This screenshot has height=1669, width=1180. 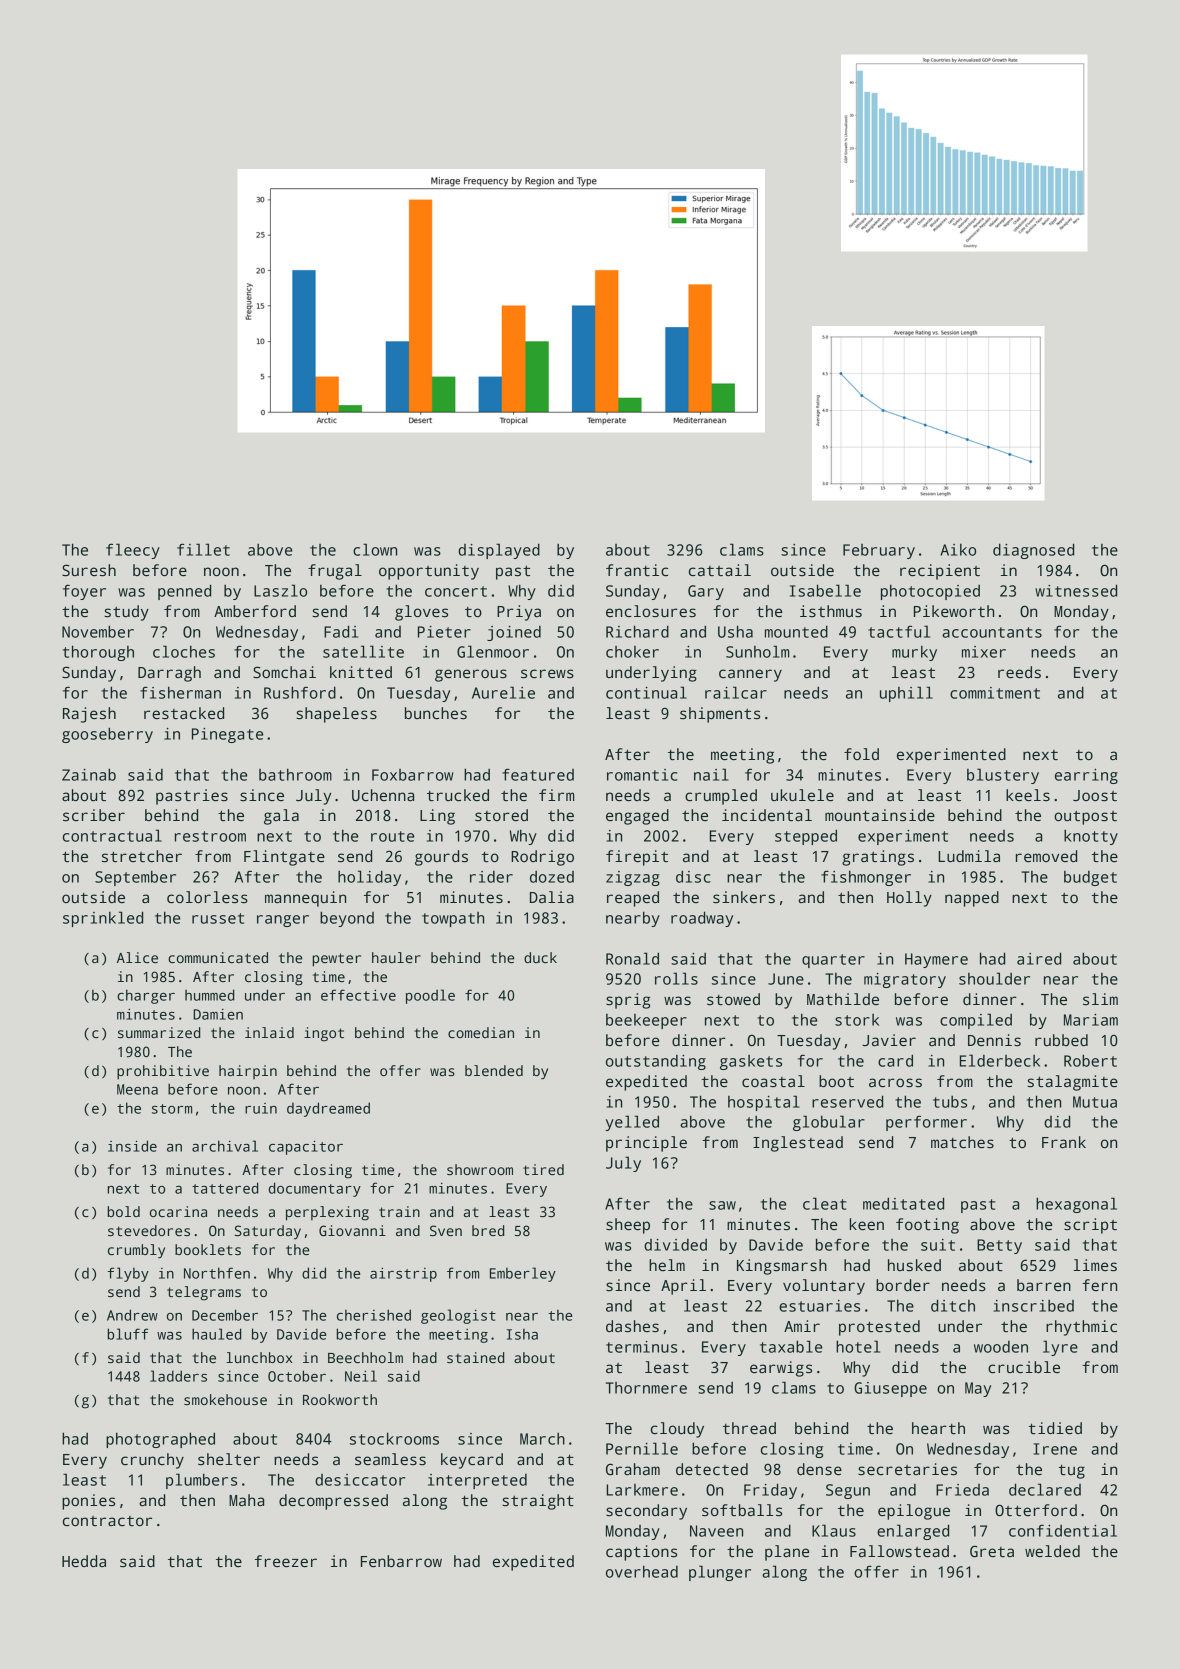 I want to click on continual, so click(x=646, y=692).
